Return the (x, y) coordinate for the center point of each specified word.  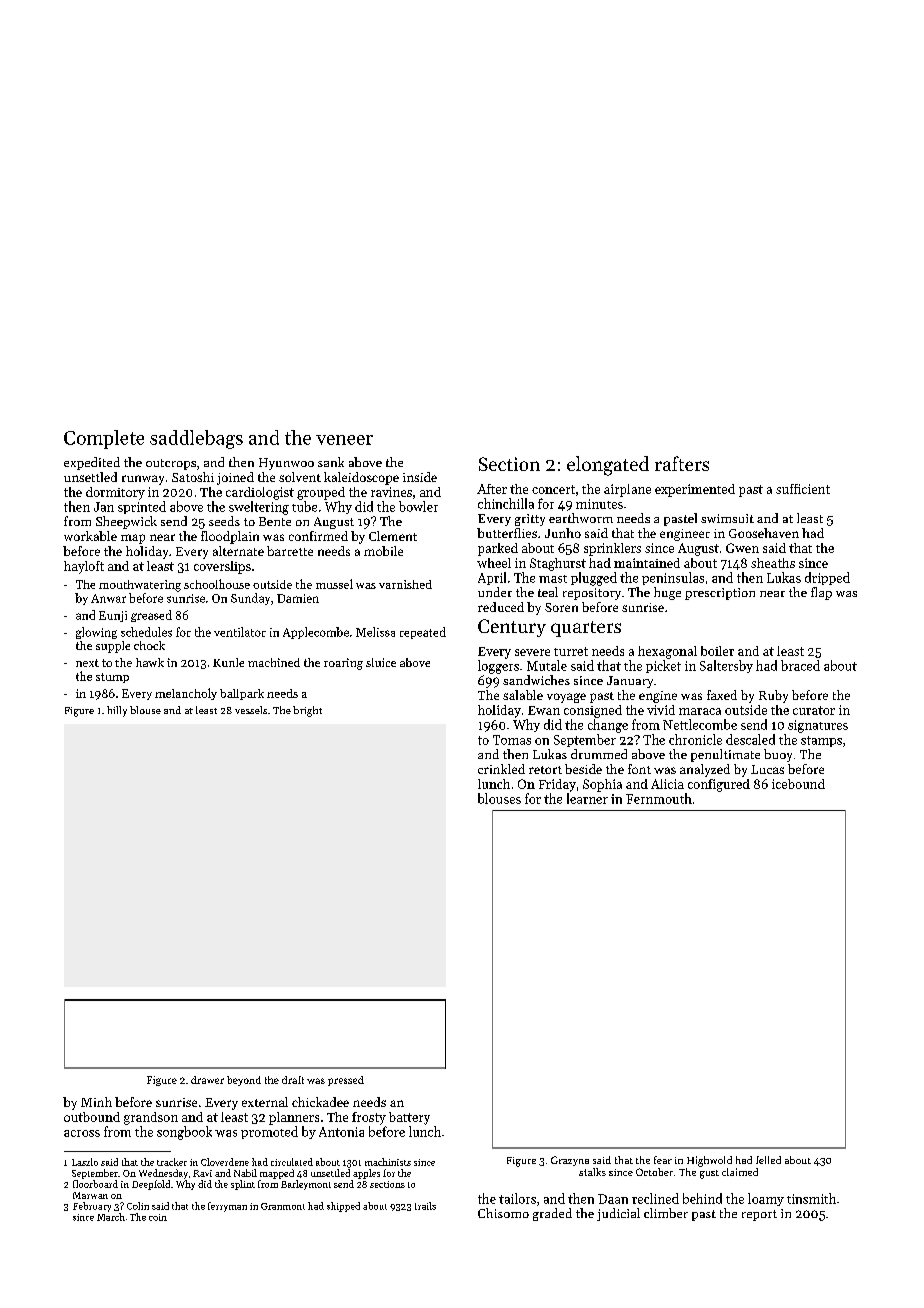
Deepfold (151, 1185)
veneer (344, 440)
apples (366, 1174)
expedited (92, 463)
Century (512, 628)
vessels (251, 710)
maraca (700, 711)
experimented (695, 490)
